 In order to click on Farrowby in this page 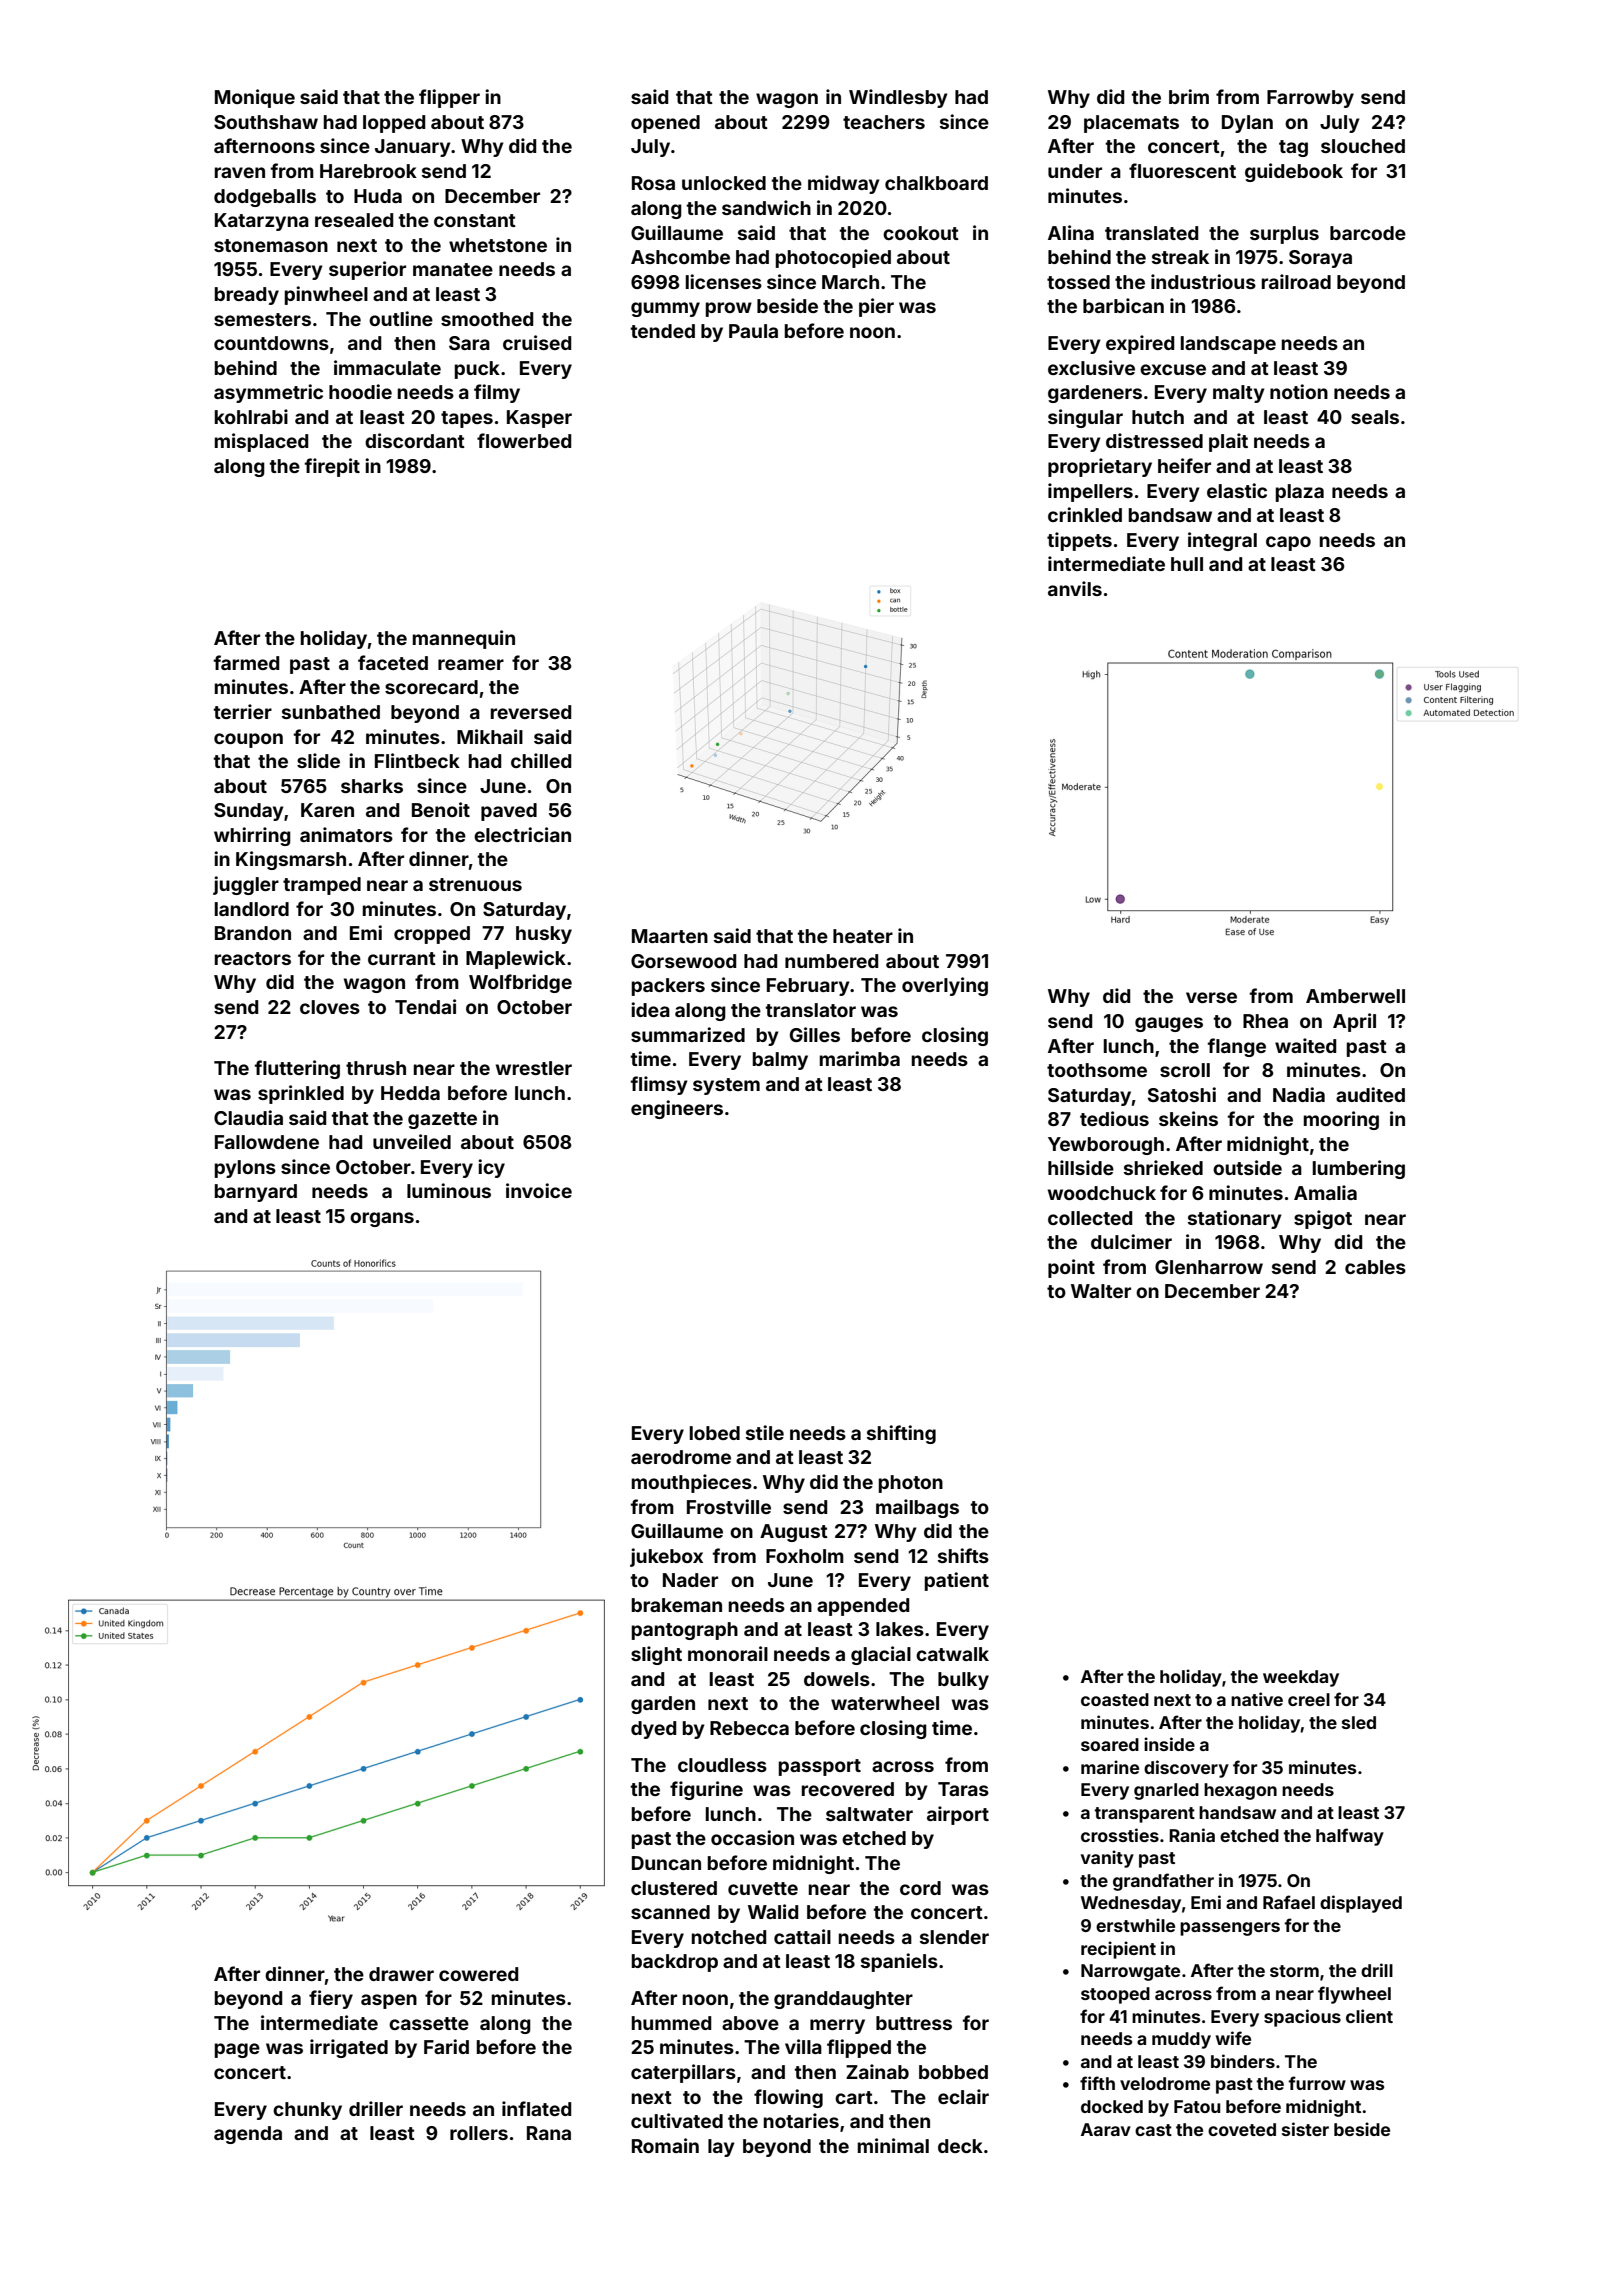, I will do `click(1310, 99)`.
